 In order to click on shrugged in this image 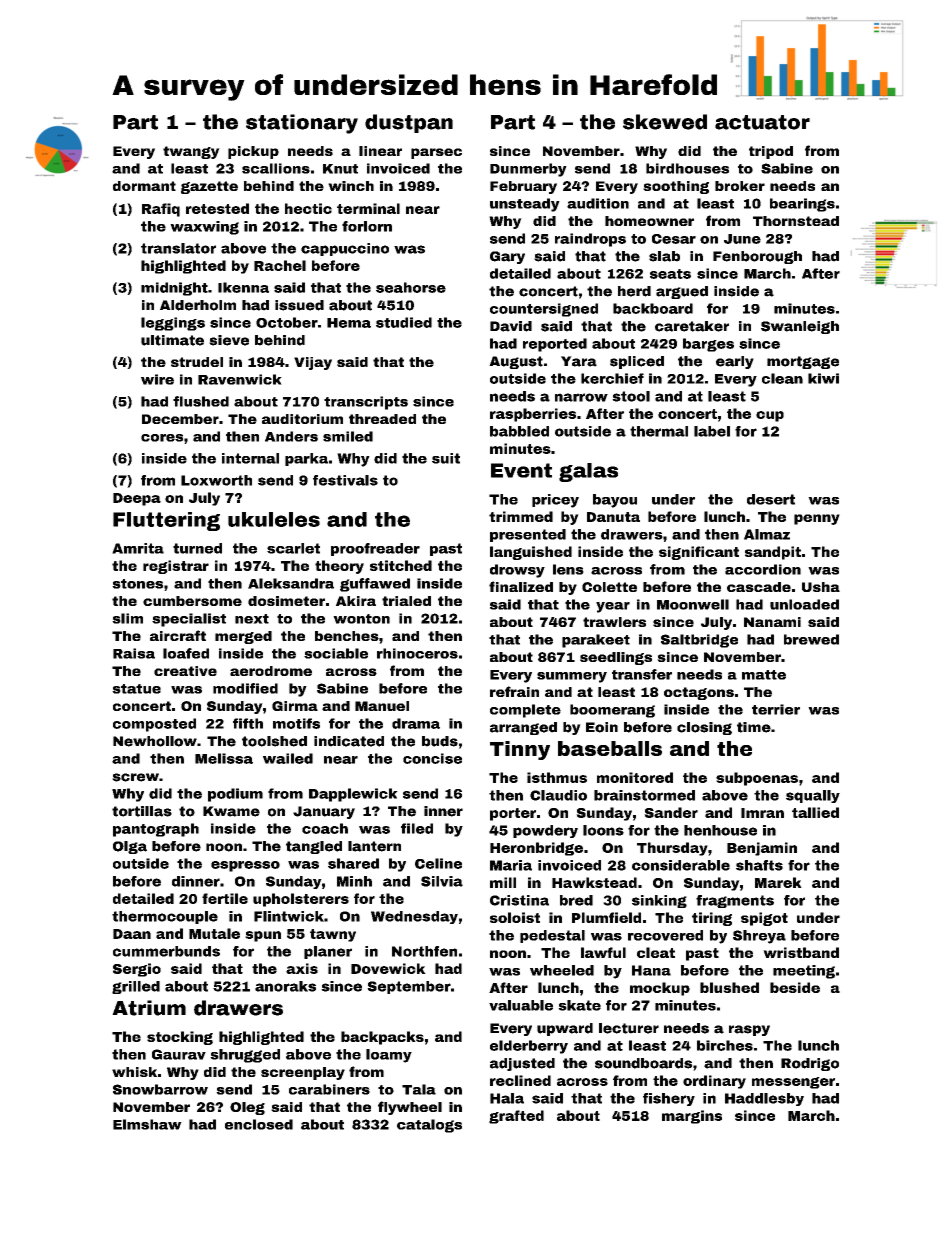, I will do `click(245, 1056)`.
